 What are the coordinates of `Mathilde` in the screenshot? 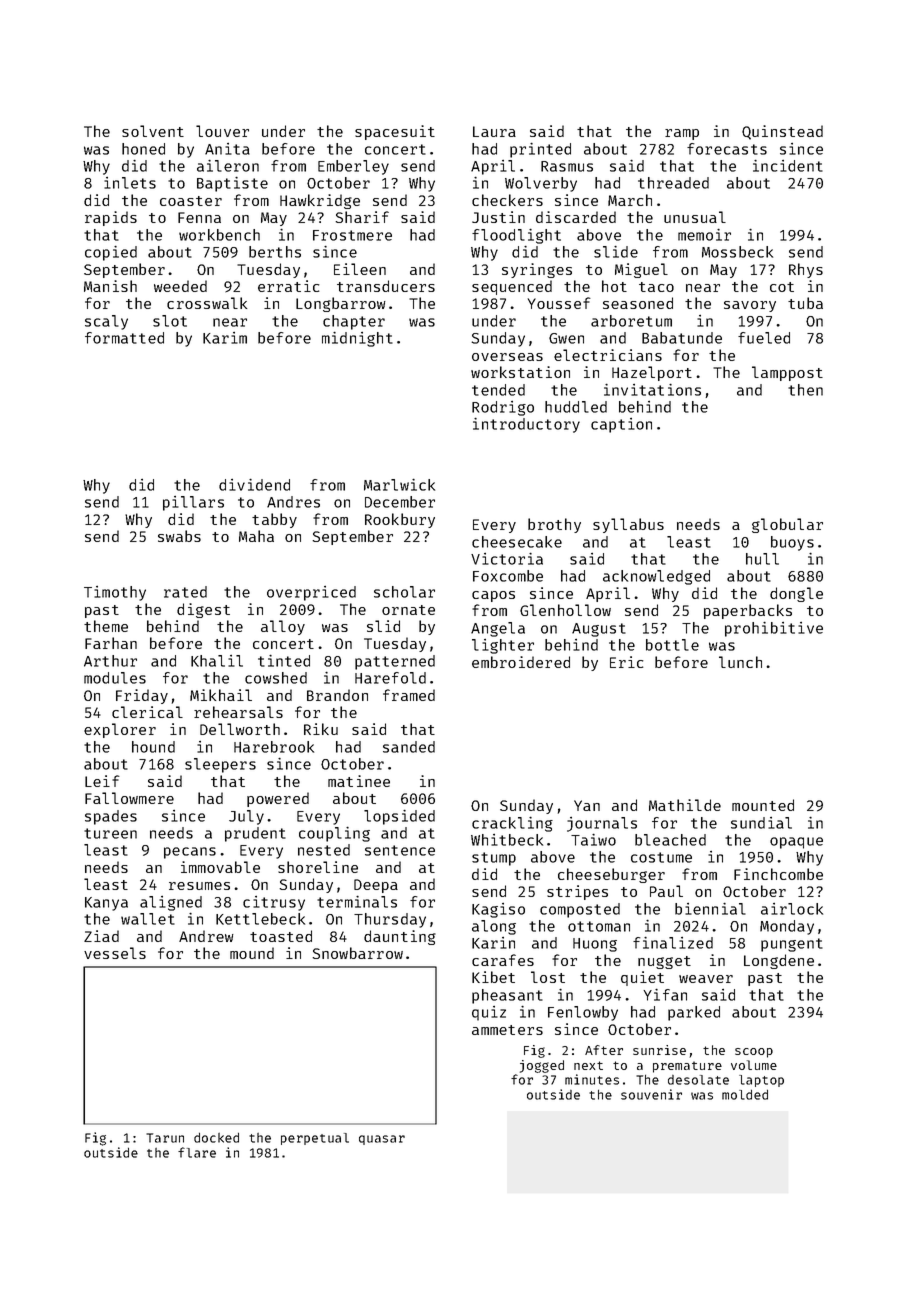 It's located at (685, 805).
